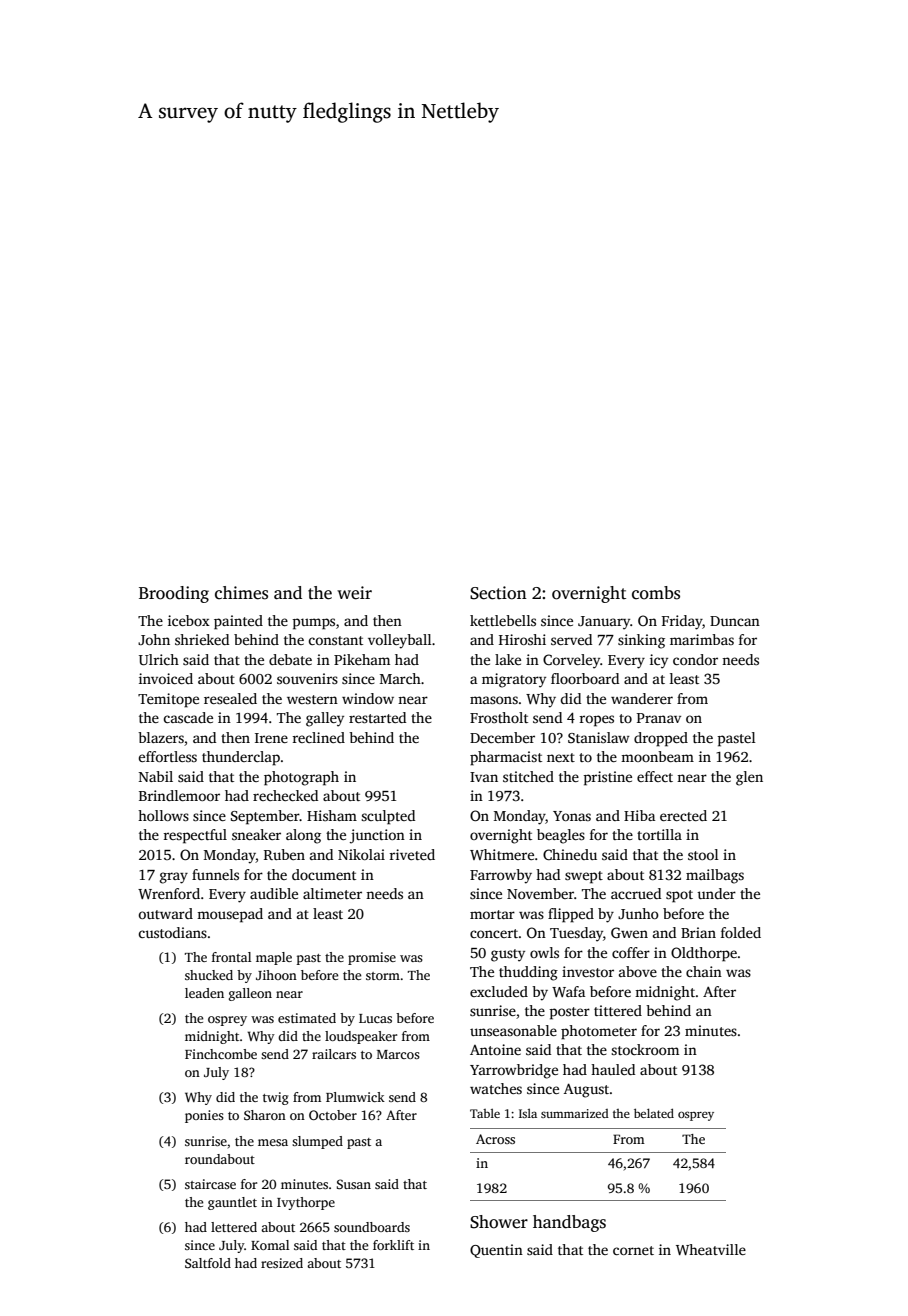 The height and width of the page is (1316, 908). I want to click on combs, so click(656, 593).
